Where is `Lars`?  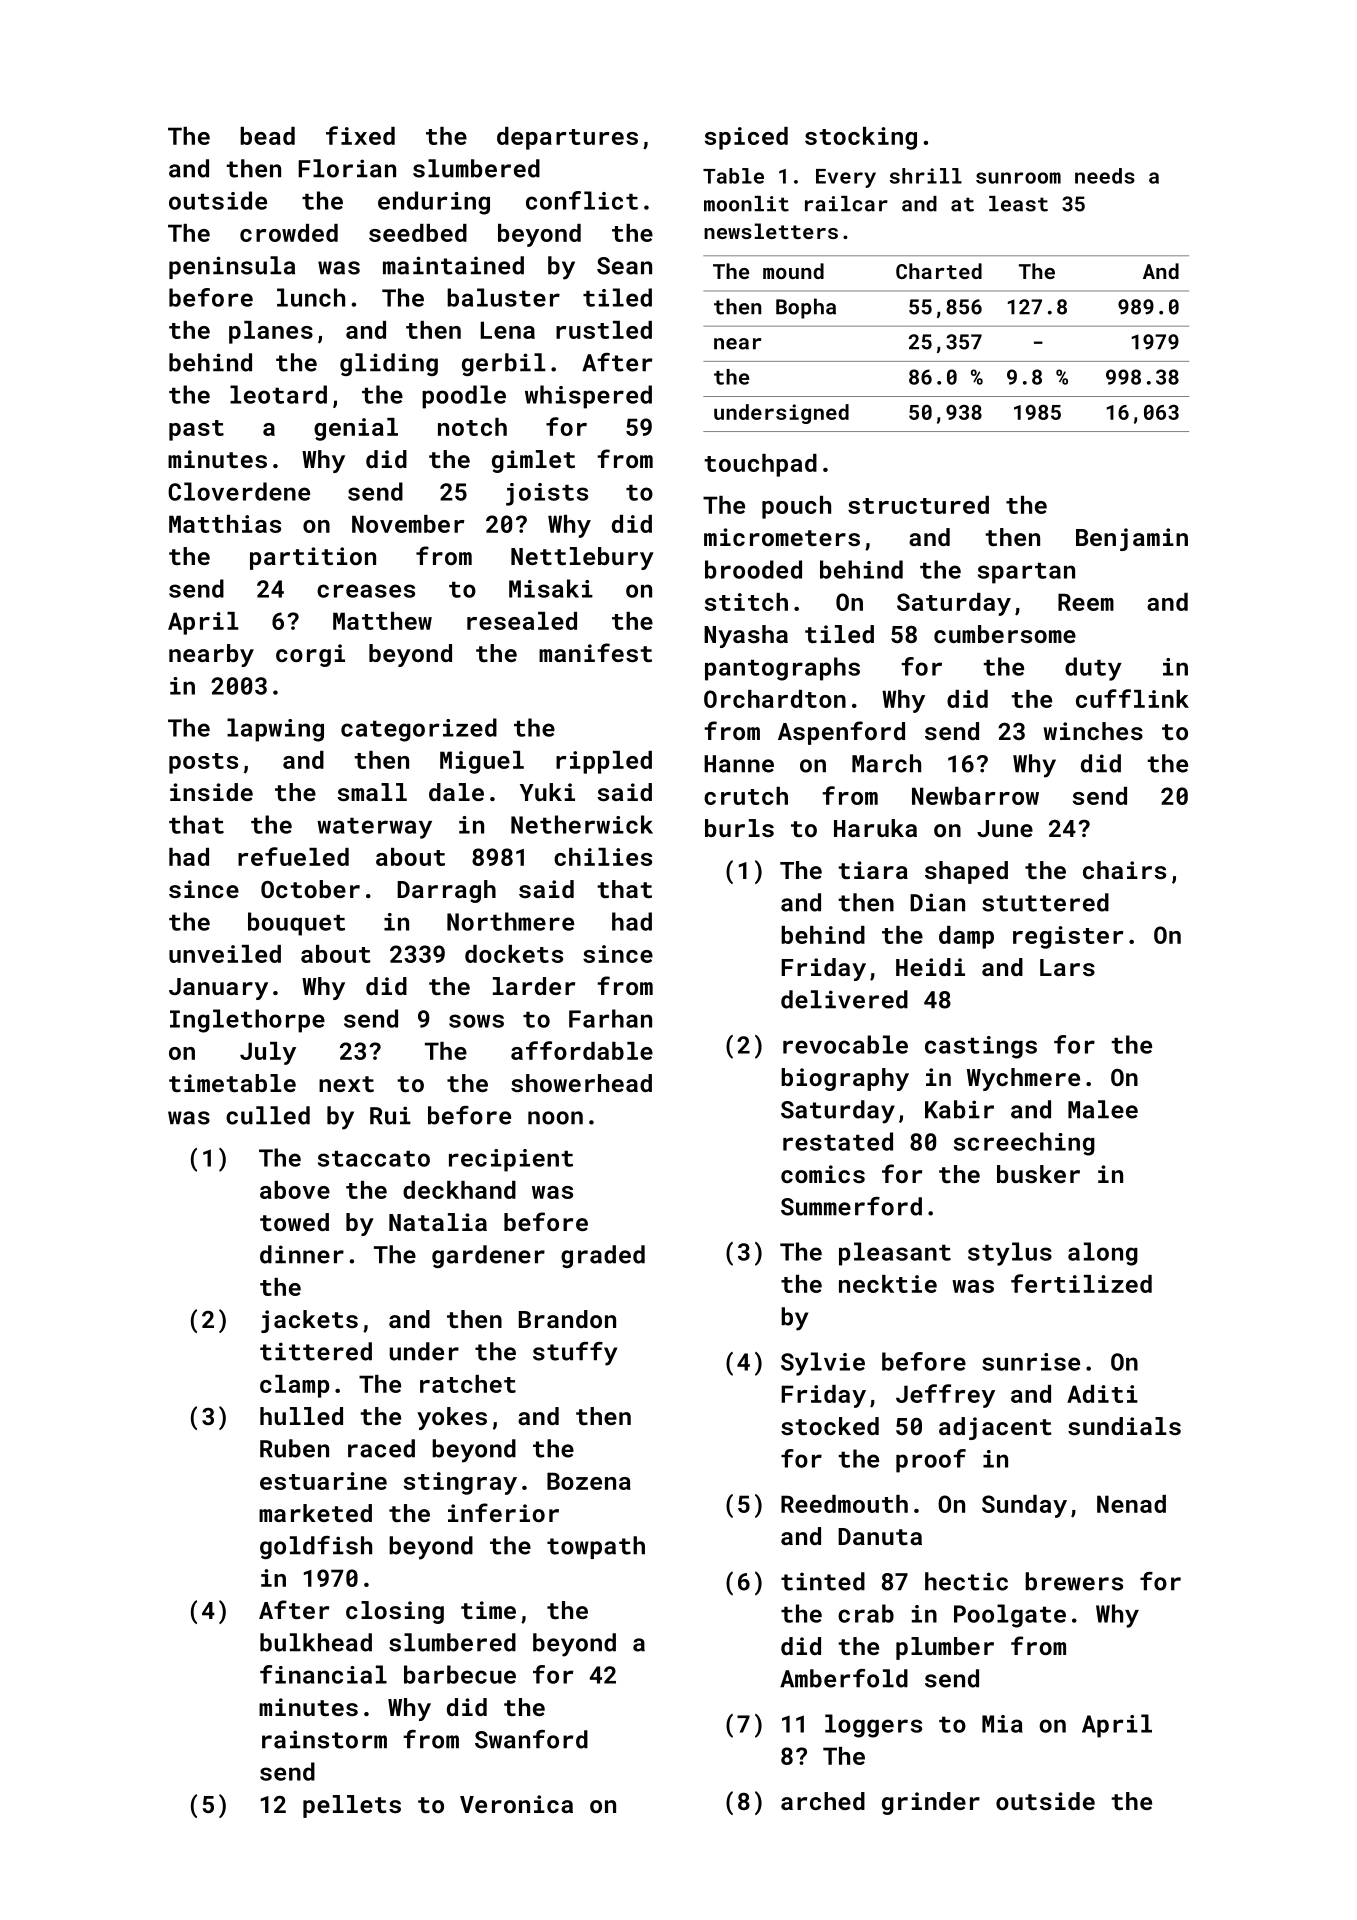 Lars is located at coordinates (1067, 967).
